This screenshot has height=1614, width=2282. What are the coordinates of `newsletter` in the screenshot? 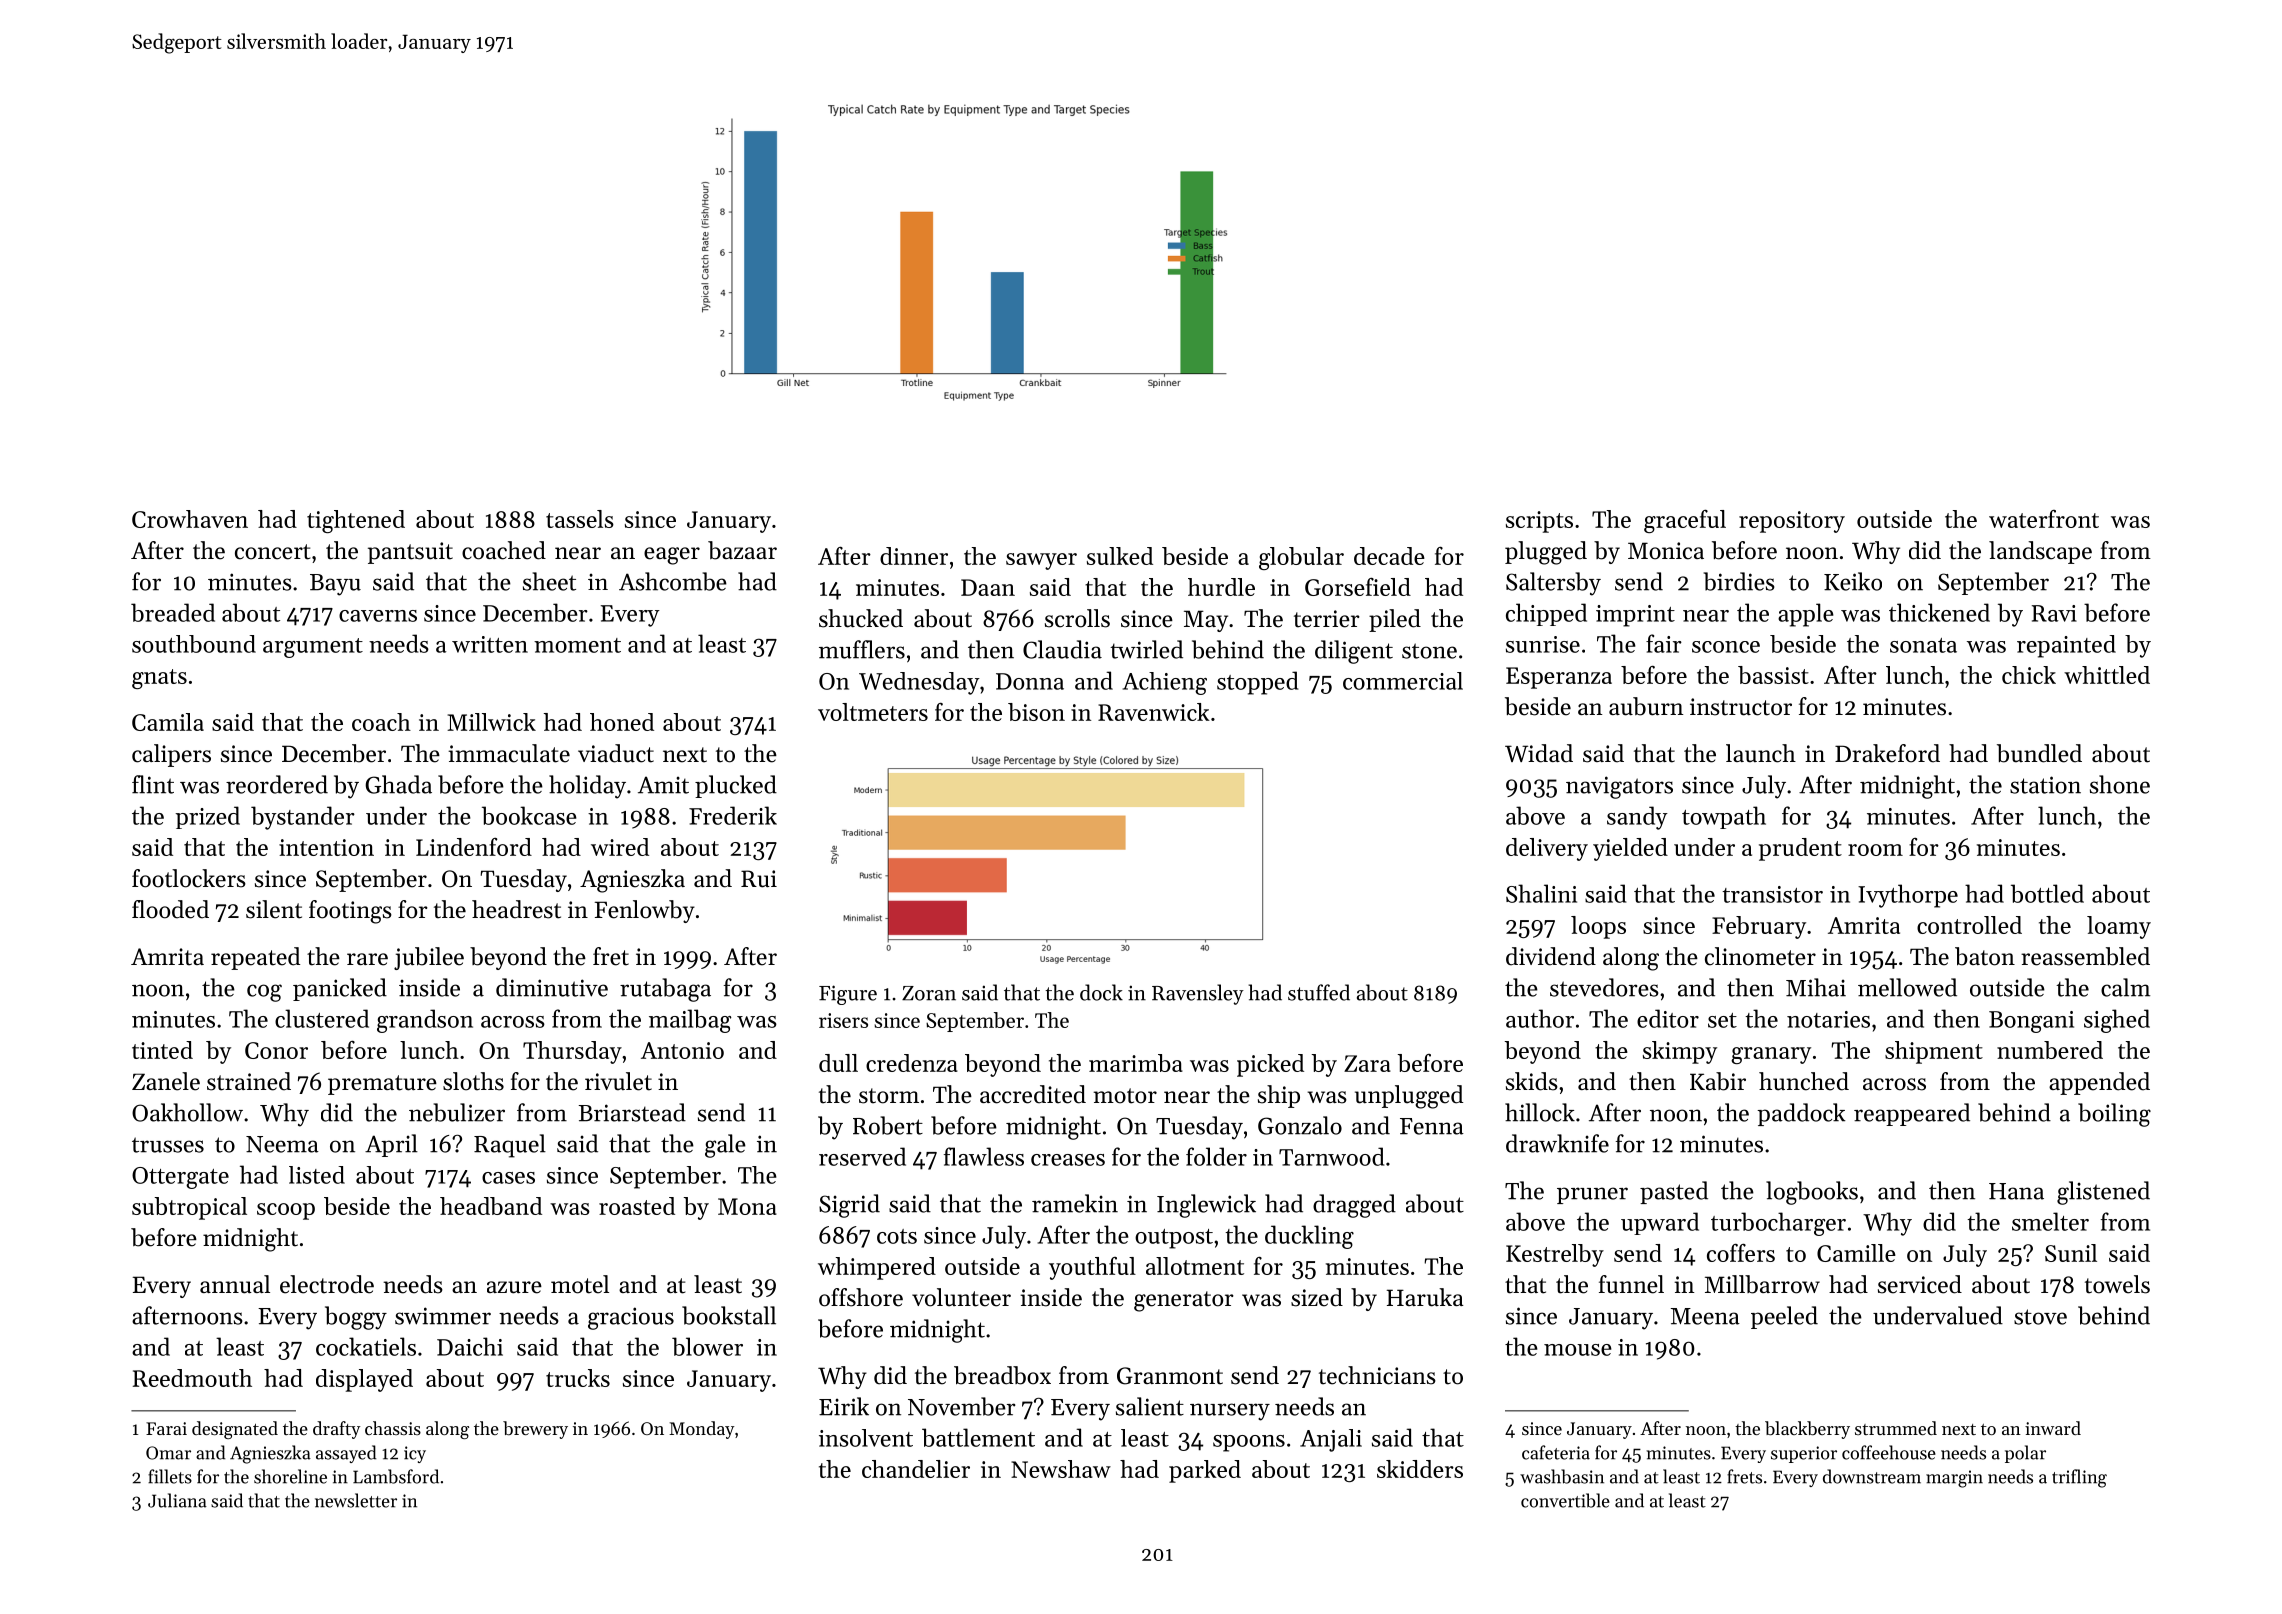 It's located at (356, 1500).
